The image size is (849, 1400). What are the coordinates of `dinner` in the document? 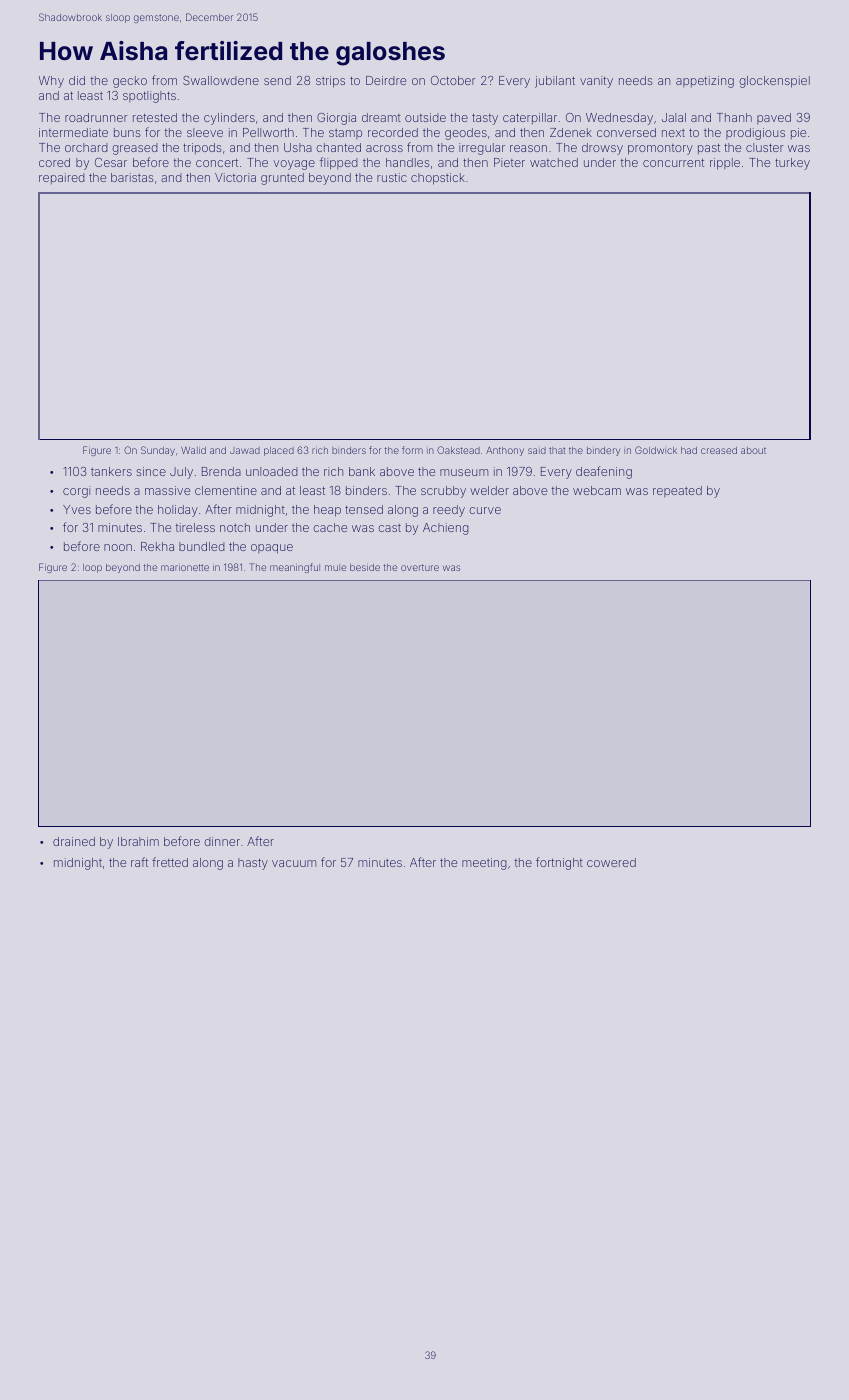 It's located at (222, 841).
